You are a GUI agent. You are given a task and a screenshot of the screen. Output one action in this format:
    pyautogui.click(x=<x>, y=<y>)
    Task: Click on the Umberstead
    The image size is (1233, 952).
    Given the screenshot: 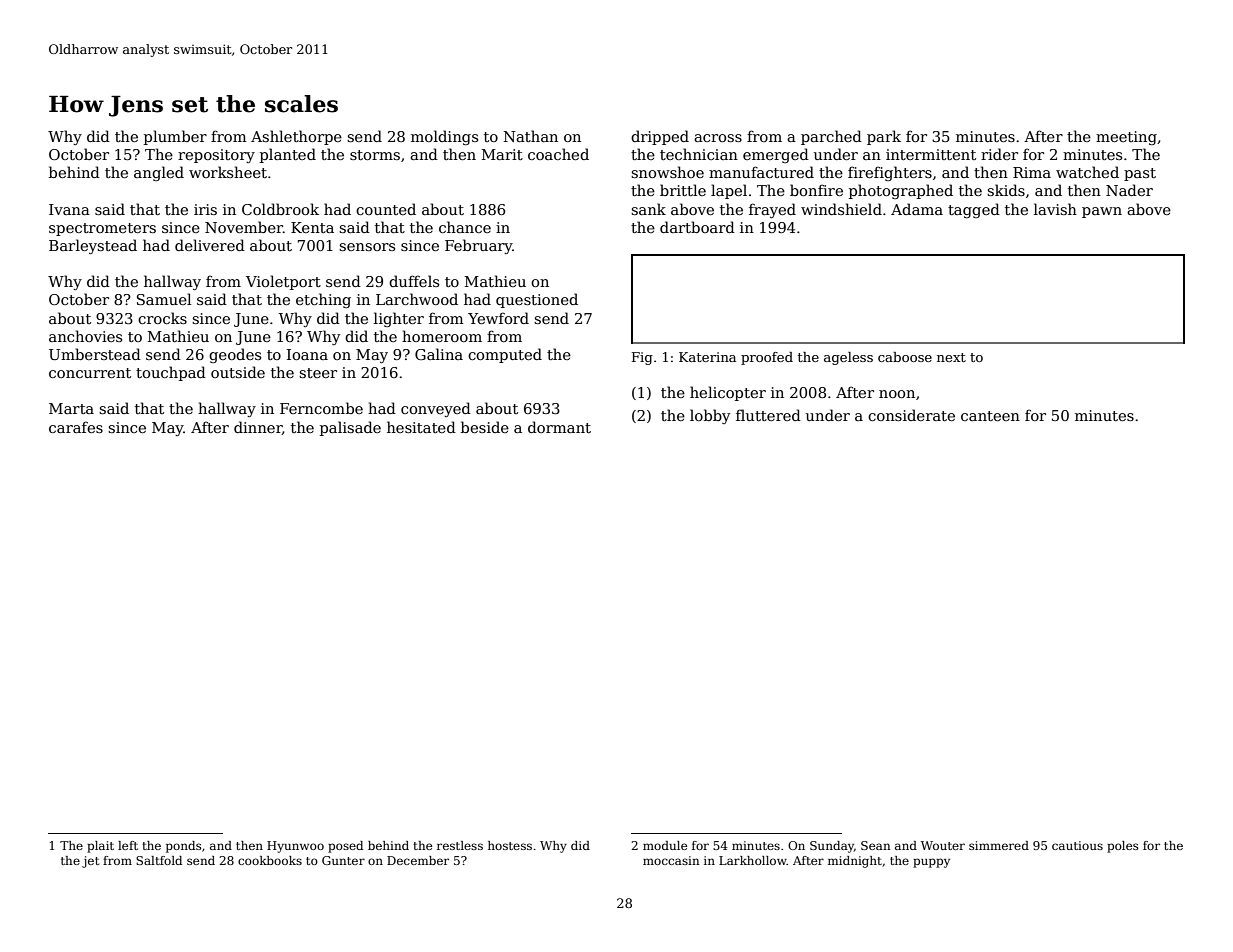 What is the action you would take?
    pyautogui.click(x=95, y=354)
